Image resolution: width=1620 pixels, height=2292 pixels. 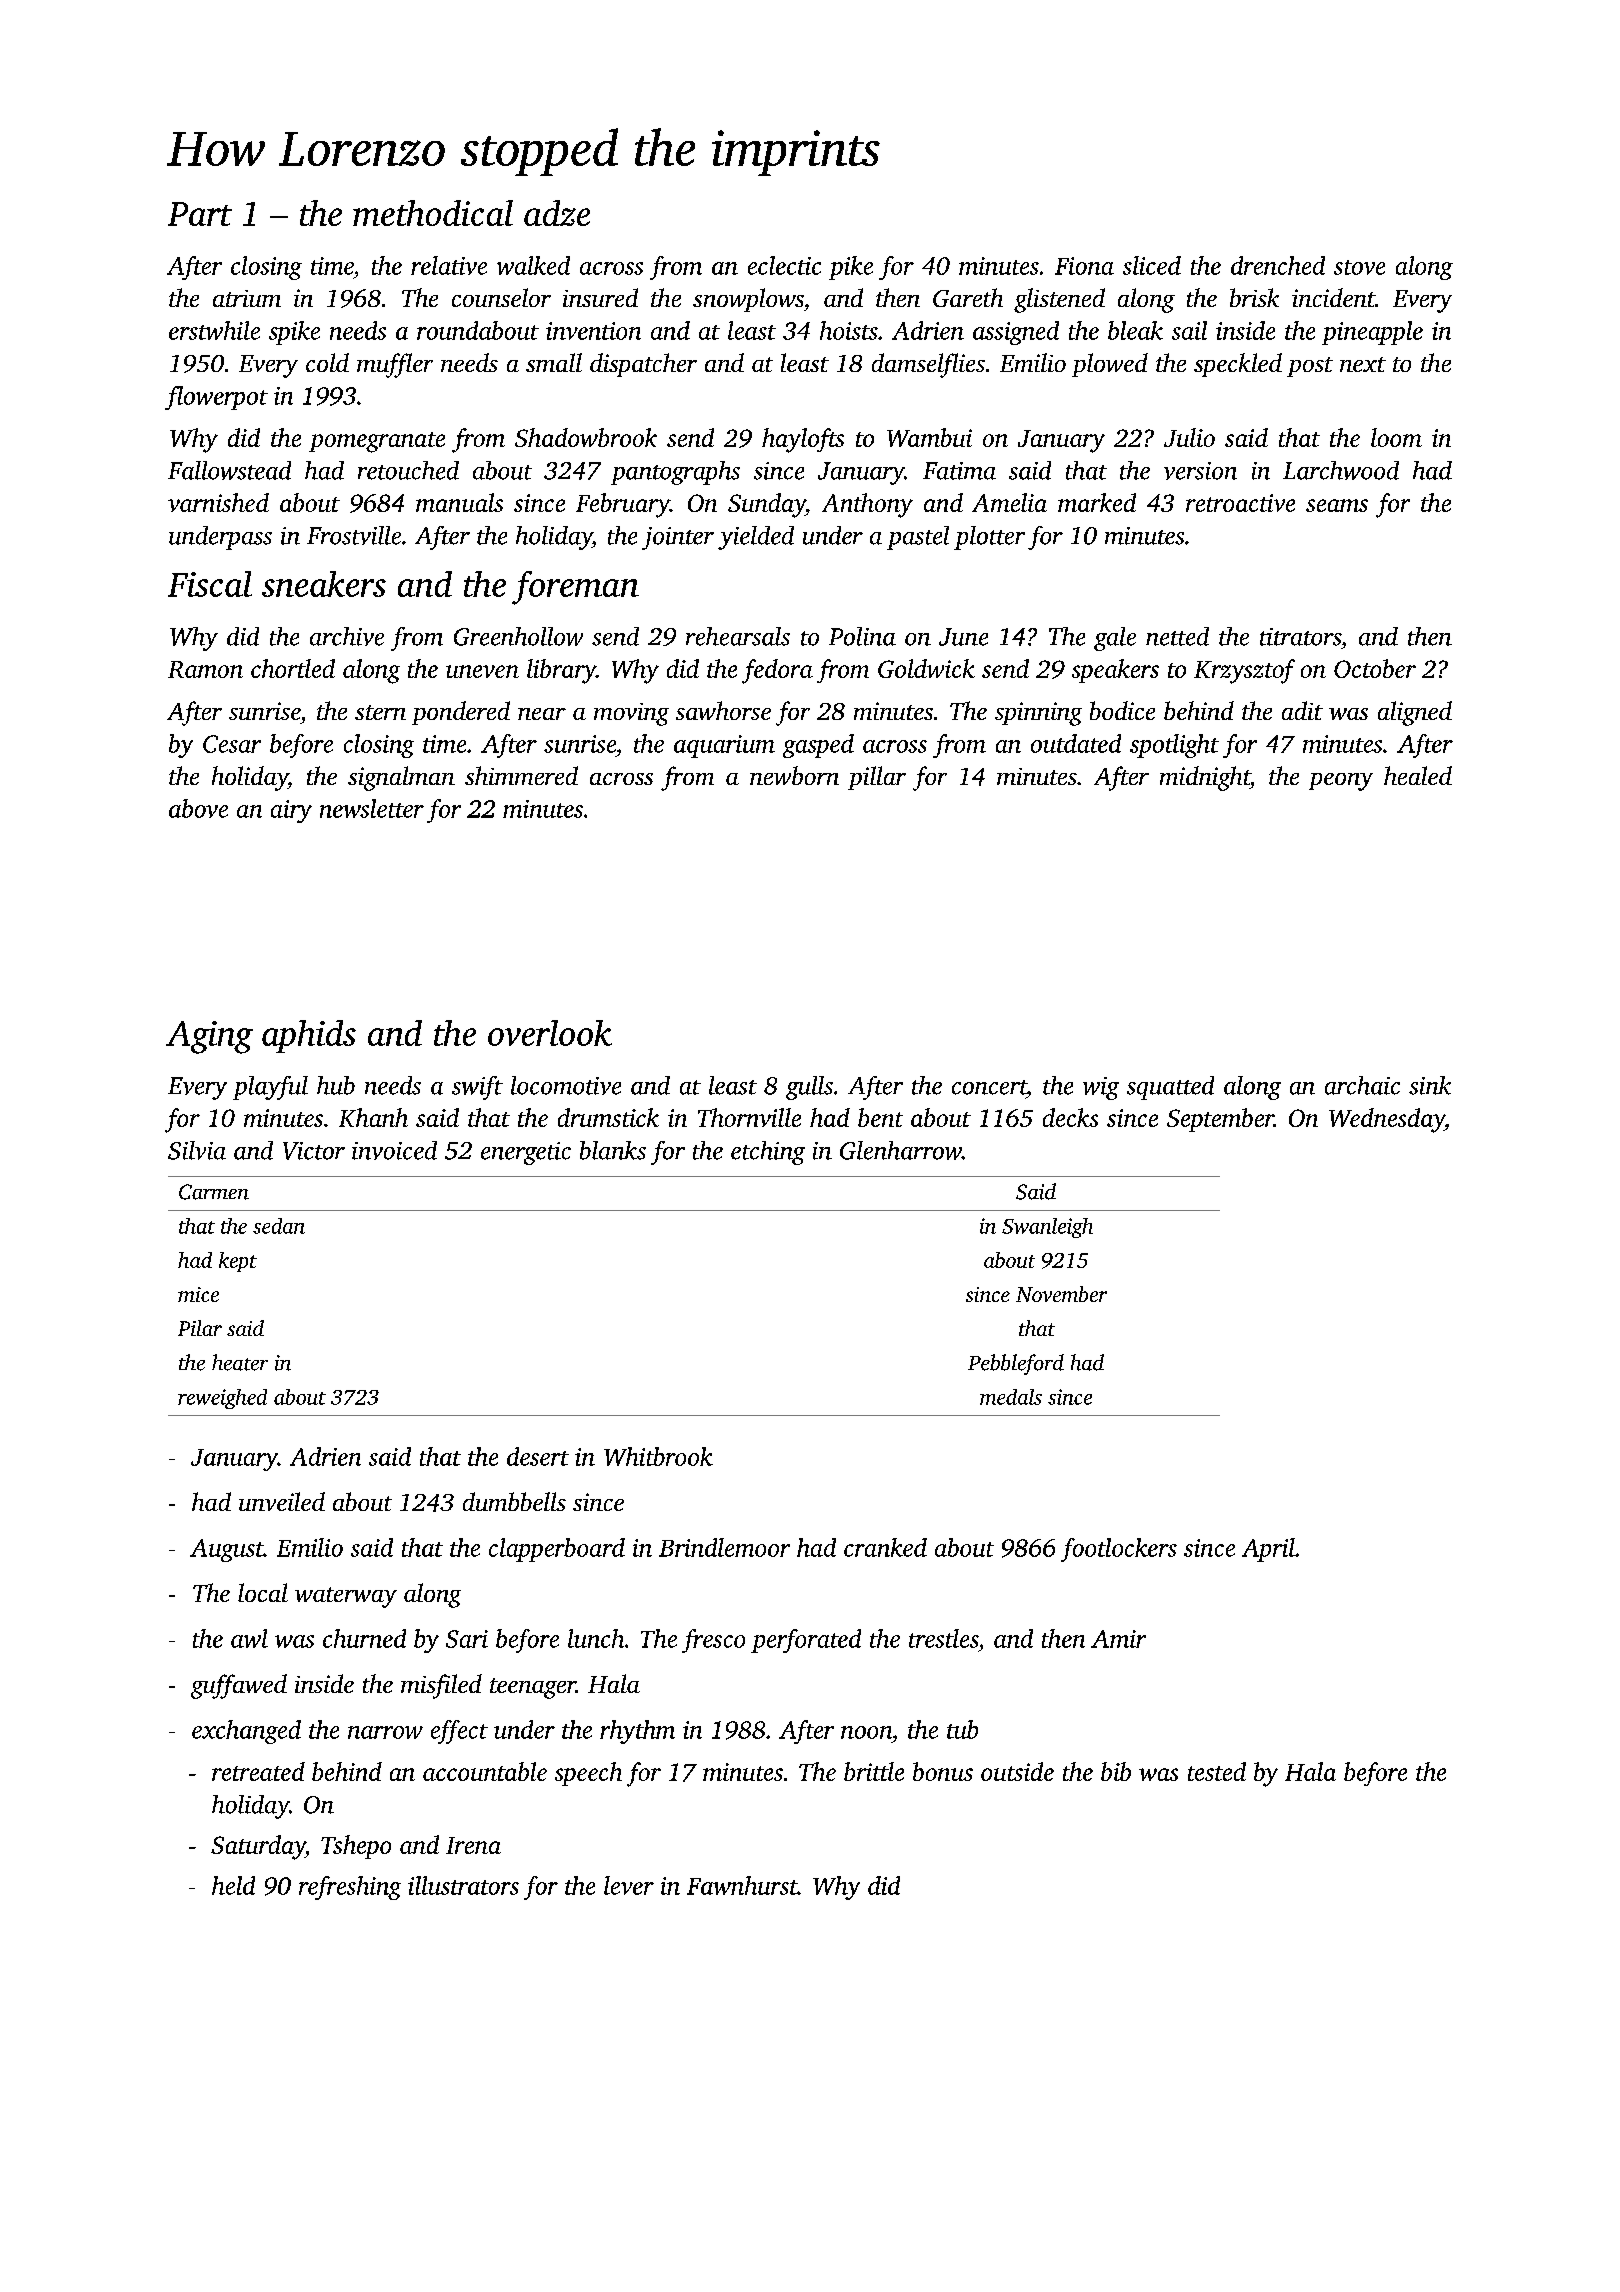 I want to click on April, so click(x=1268, y=1550).
